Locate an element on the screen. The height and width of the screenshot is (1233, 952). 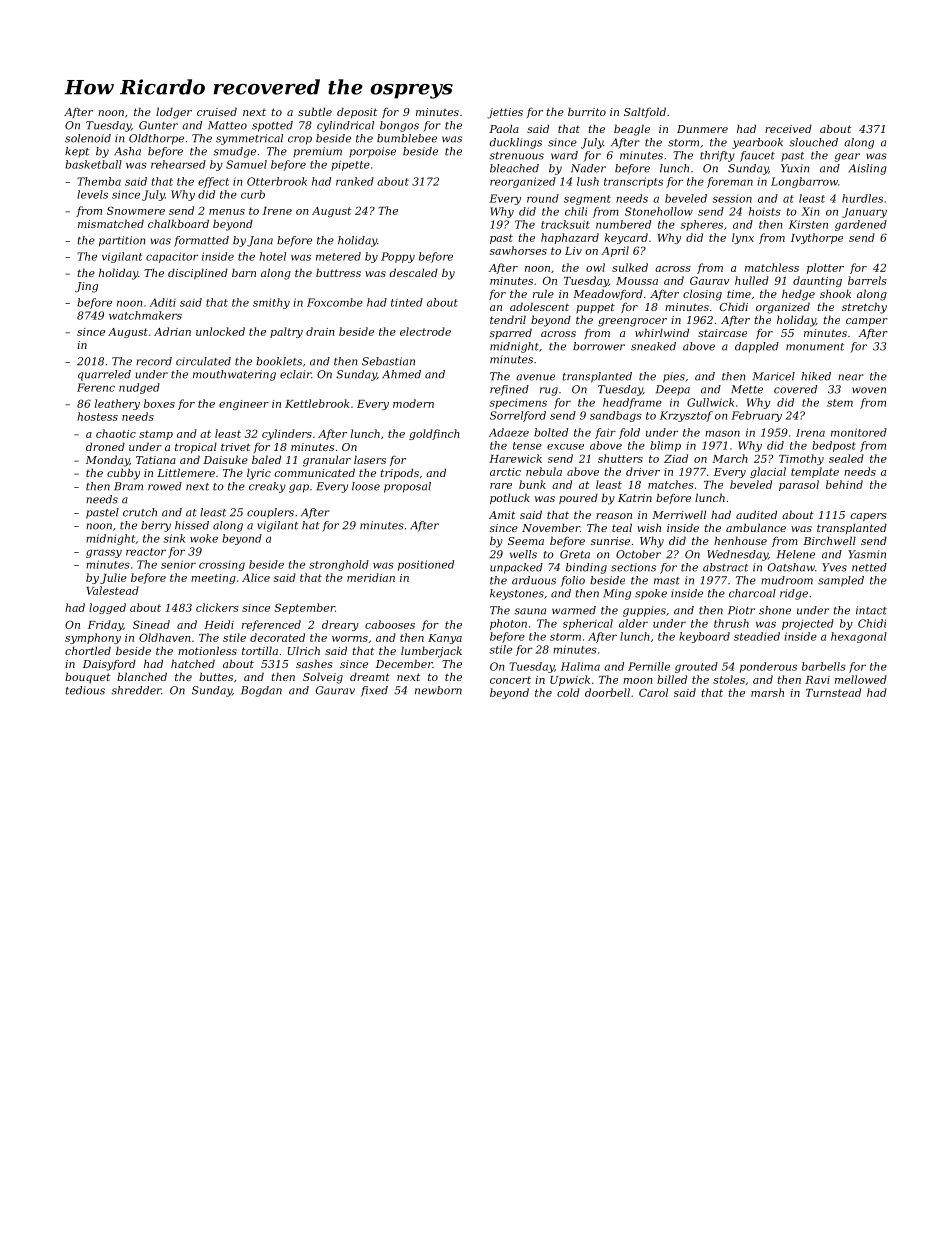
mouthwatering is located at coordinates (234, 375).
